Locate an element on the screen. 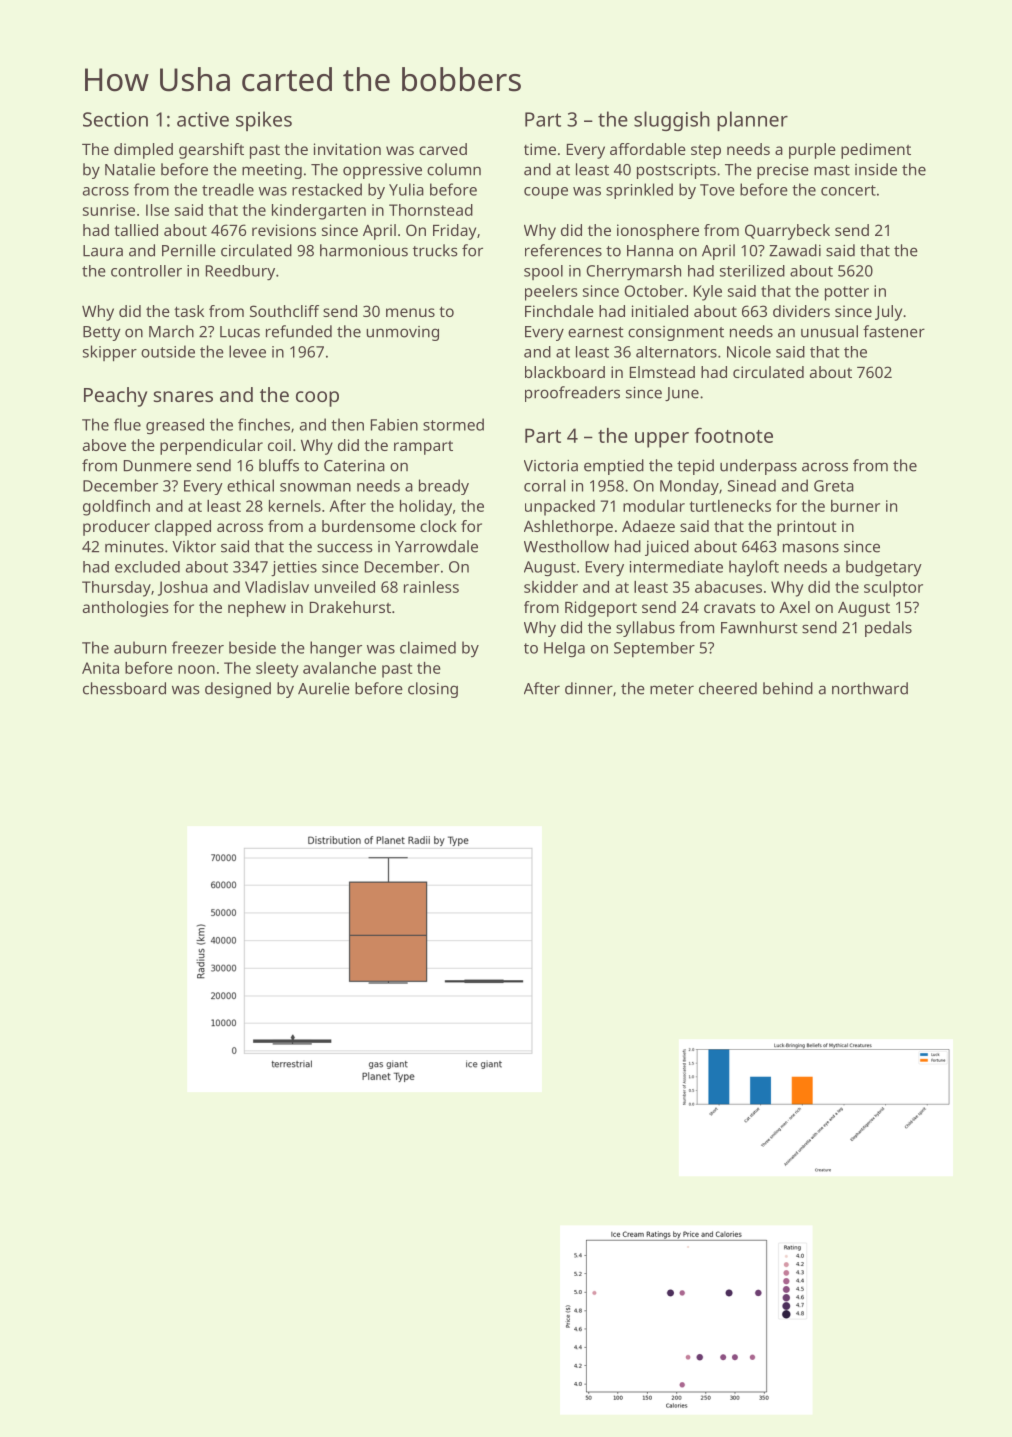 This screenshot has width=1012, height=1437. blackboard is located at coordinates (565, 372).
